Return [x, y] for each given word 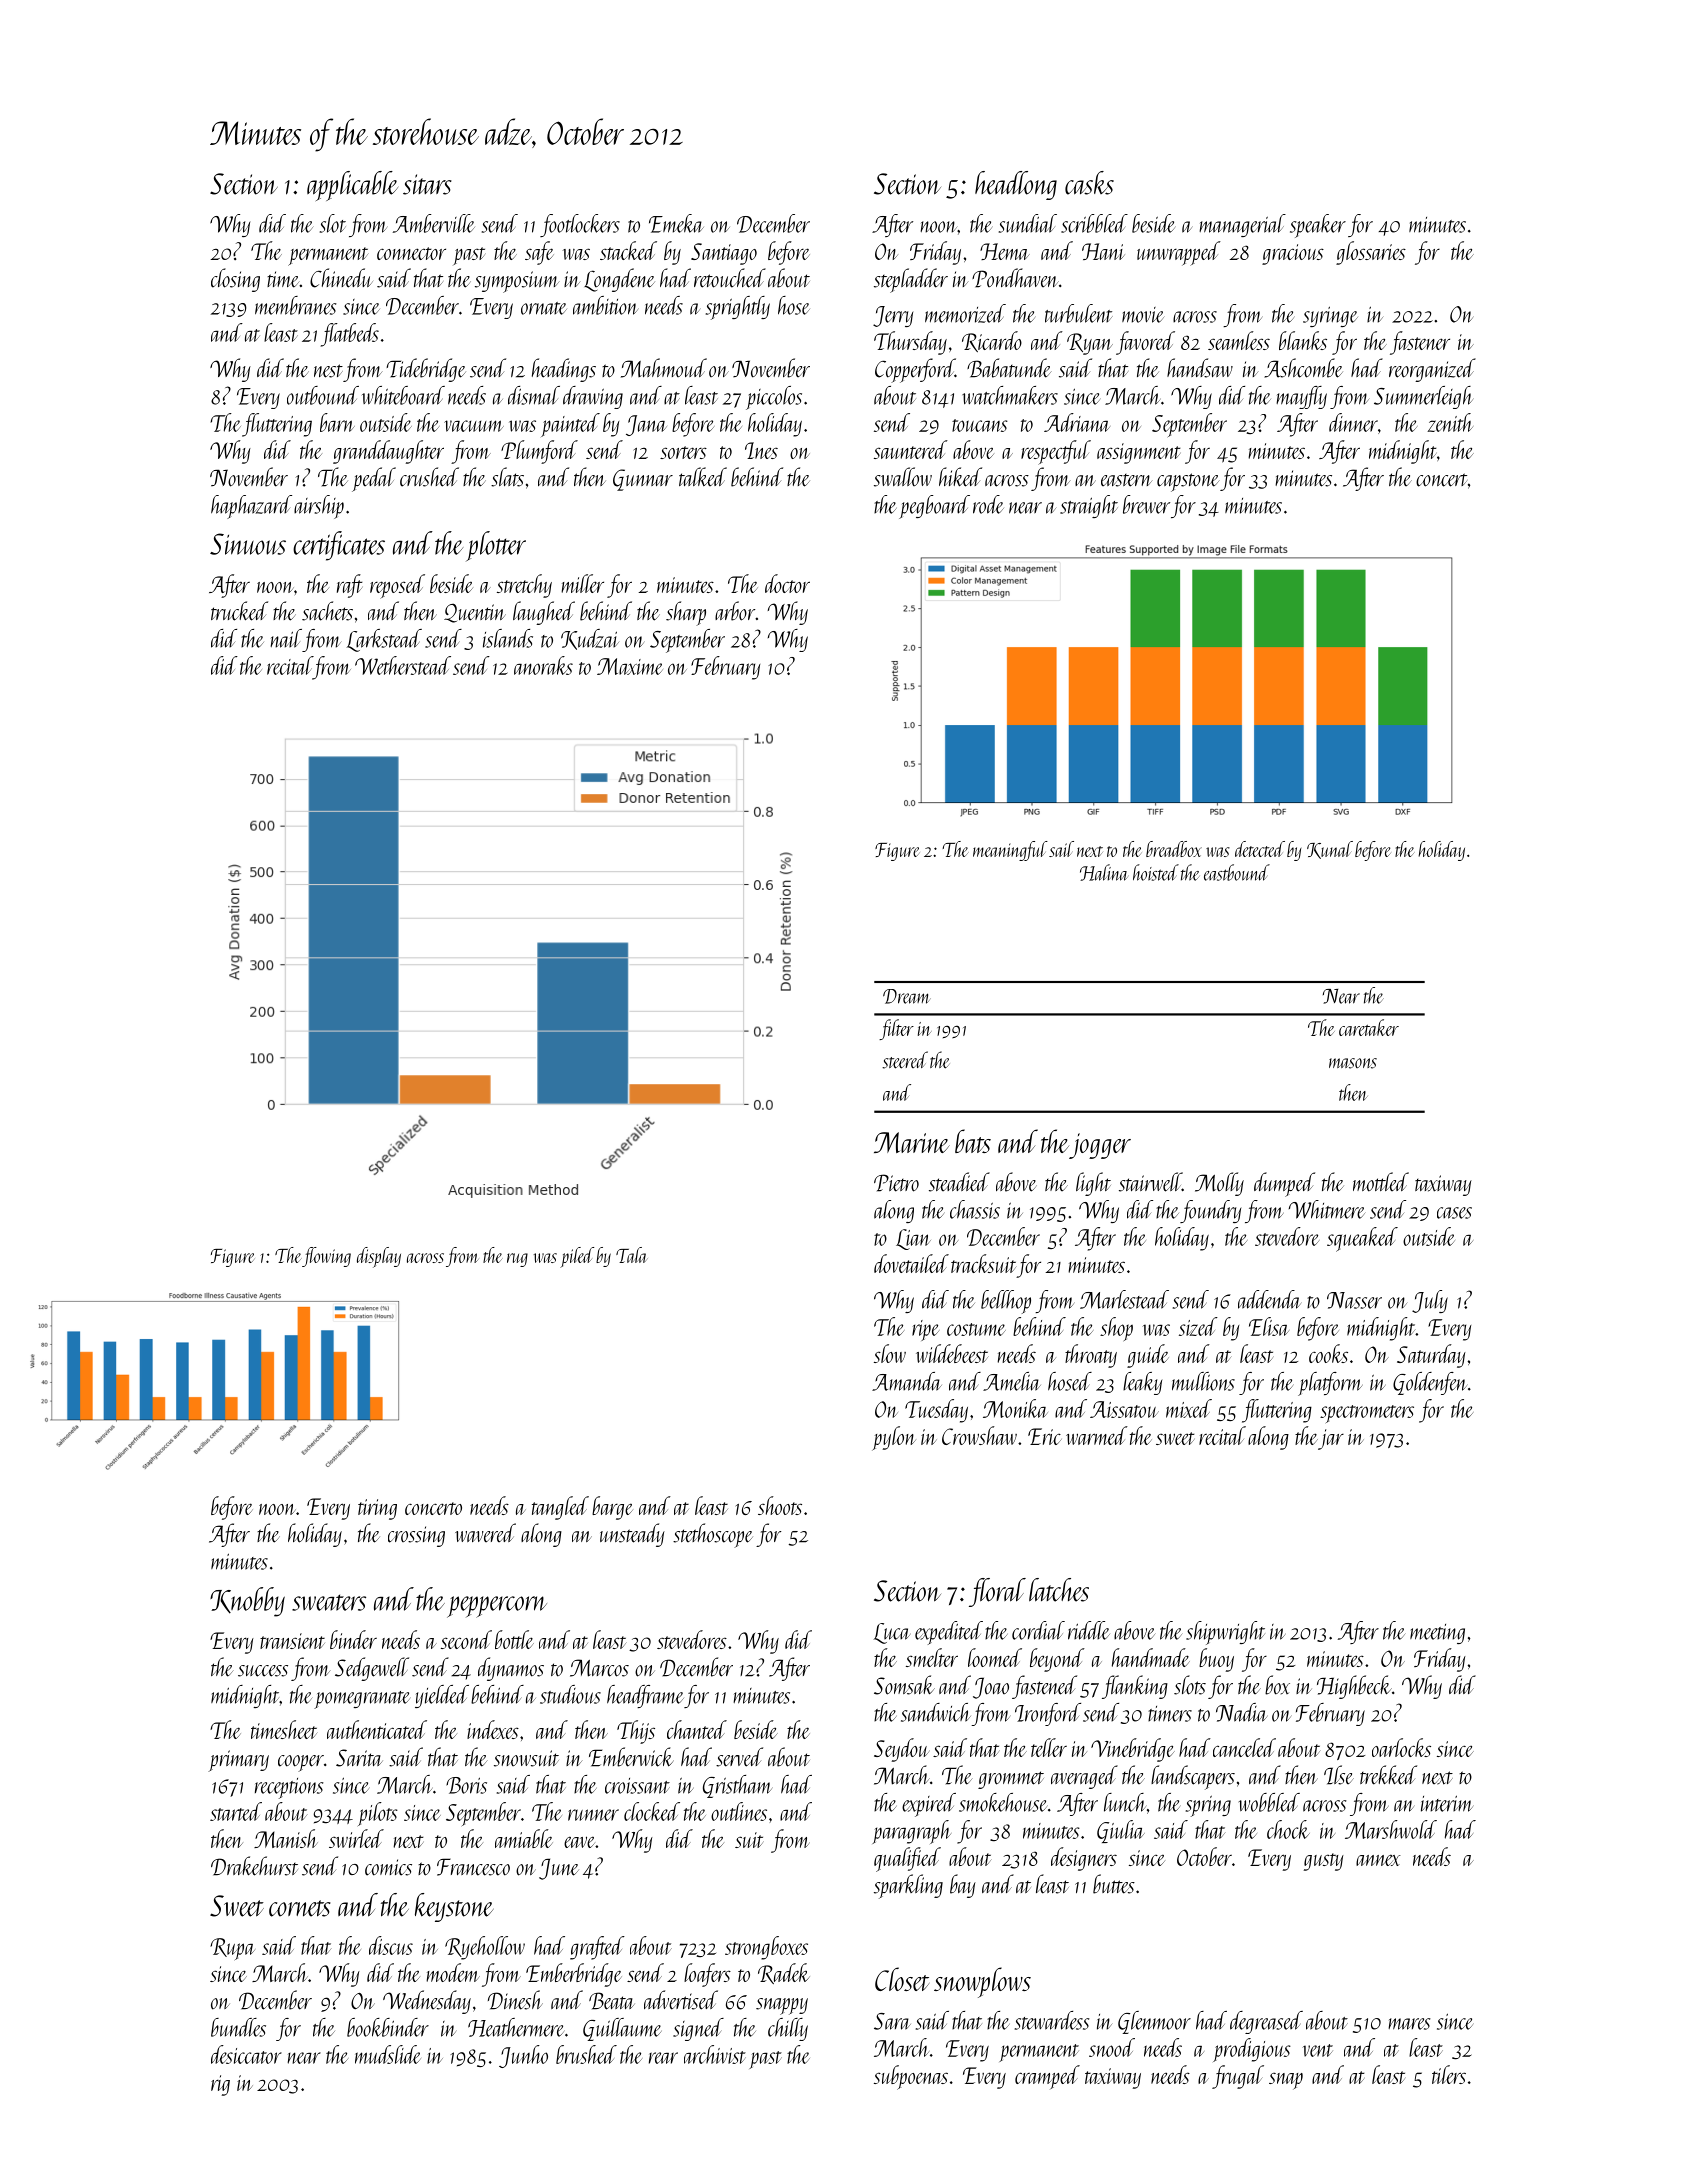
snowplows [982, 1982]
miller [582, 583]
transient [292, 1641]
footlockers [580, 225]
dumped [1284, 1184]
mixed [1189, 1408]
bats [973, 1141]
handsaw [1200, 368]
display [379, 1257]
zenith [1450, 422]
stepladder [911, 280]
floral [997, 1592]
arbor [735, 611]
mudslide [387, 2054]
